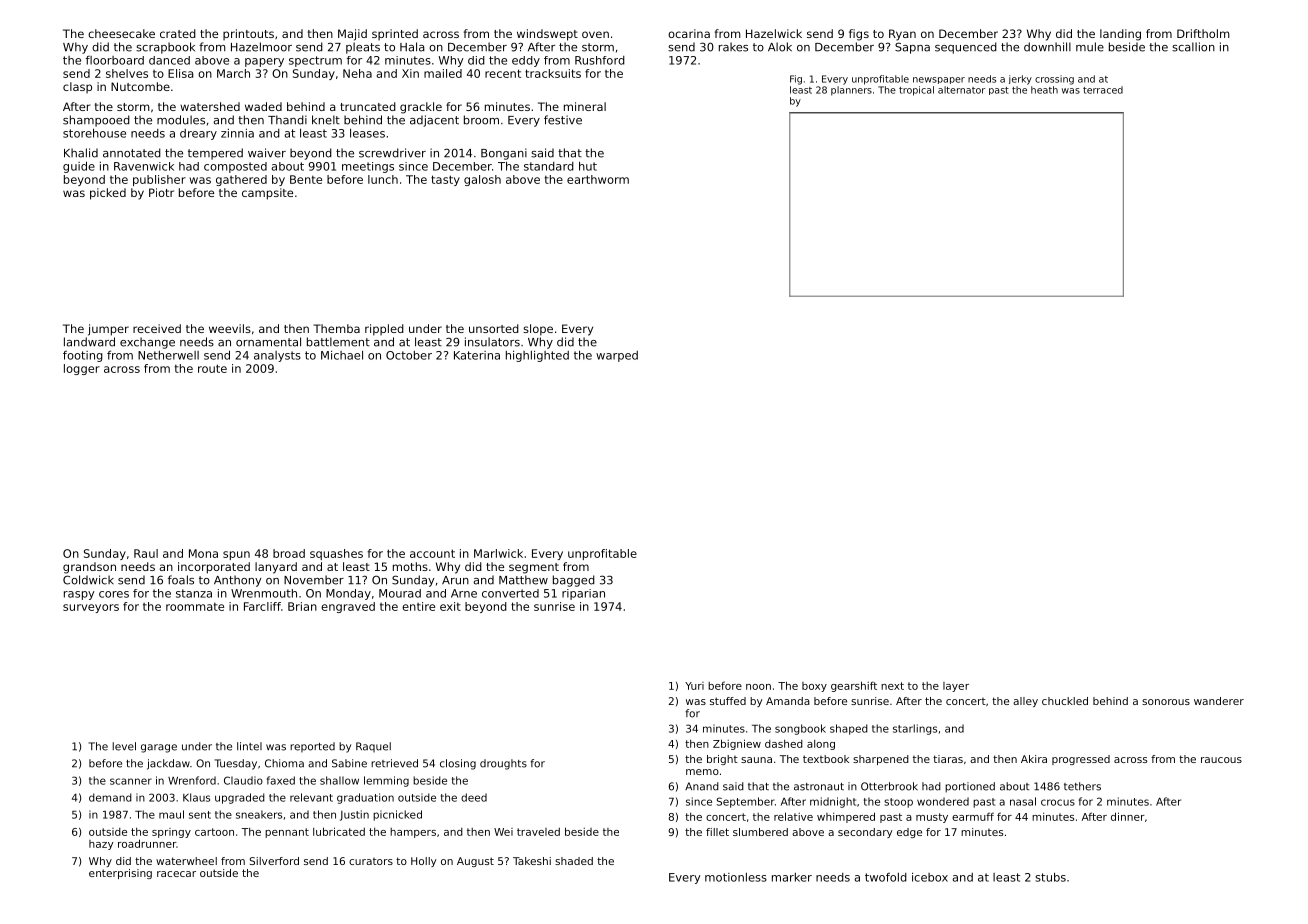 The image size is (1308, 924). What do you see at coordinates (498, 553) in the screenshot?
I see `Marlwick` at bounding box center [498, 553].
